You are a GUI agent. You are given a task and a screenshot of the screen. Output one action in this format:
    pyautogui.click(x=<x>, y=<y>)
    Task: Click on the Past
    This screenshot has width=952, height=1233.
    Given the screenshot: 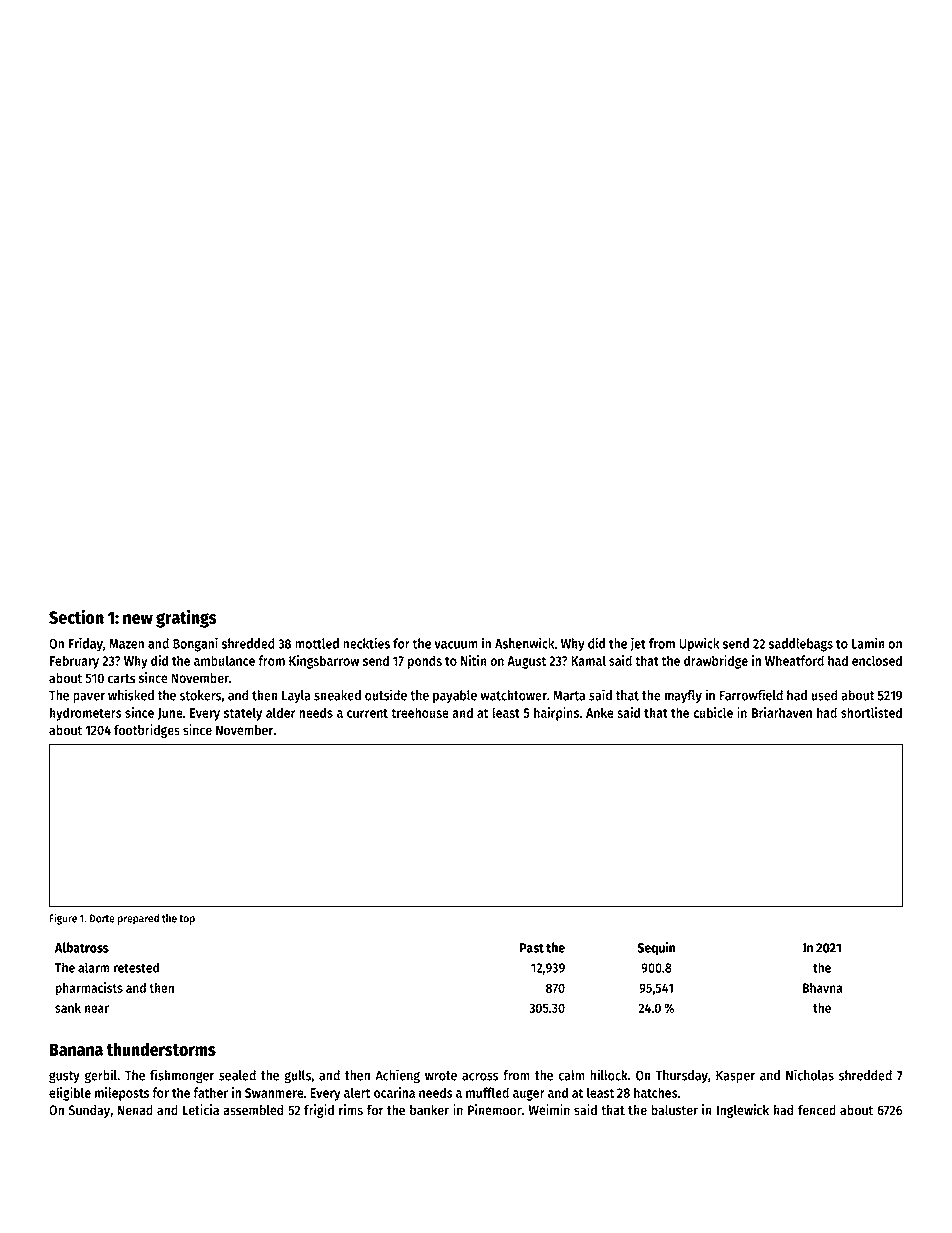 What is the action you would take?
    pyautogui.click(x=531, y=948)
